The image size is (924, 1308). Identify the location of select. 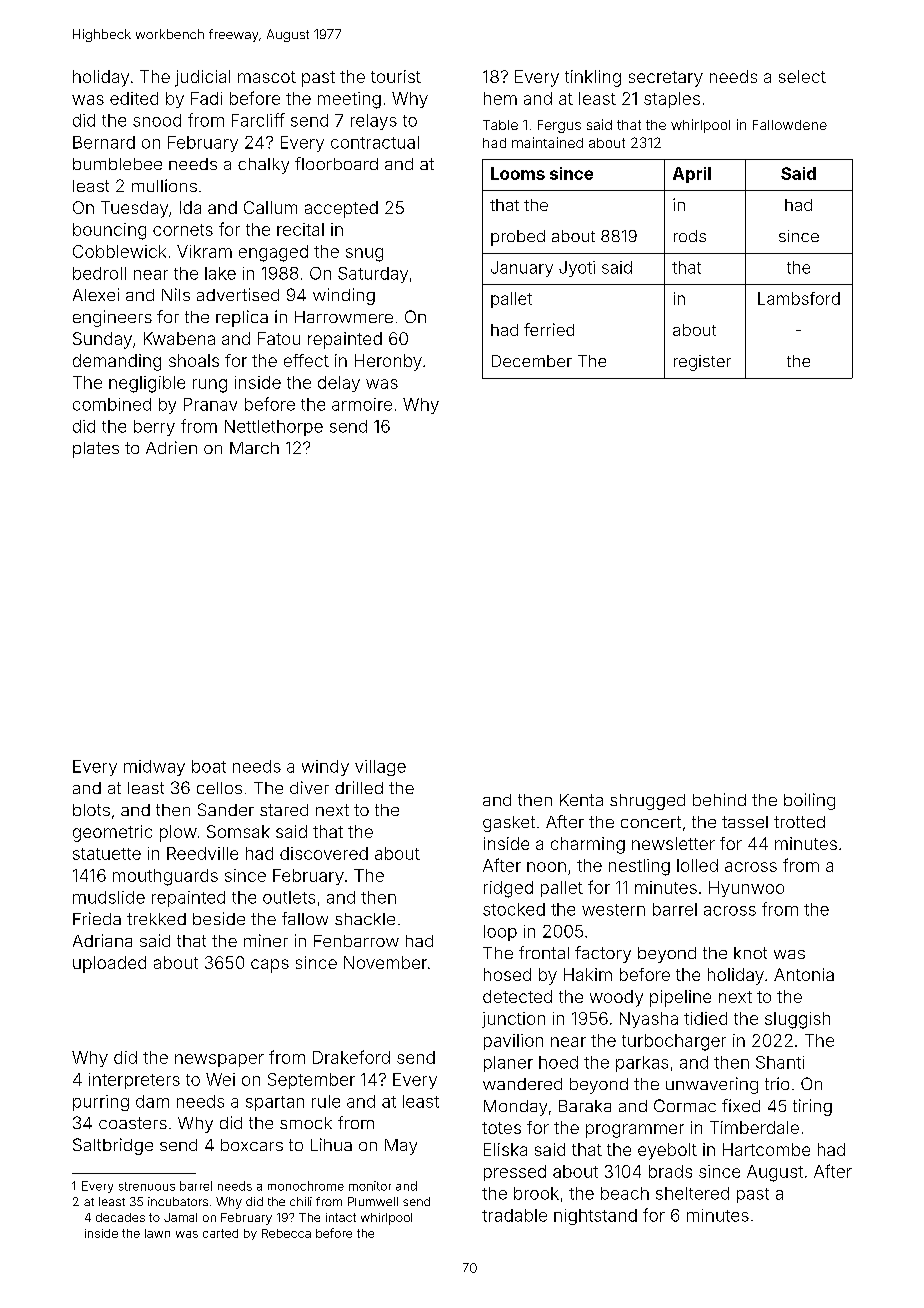
(802, 76).
